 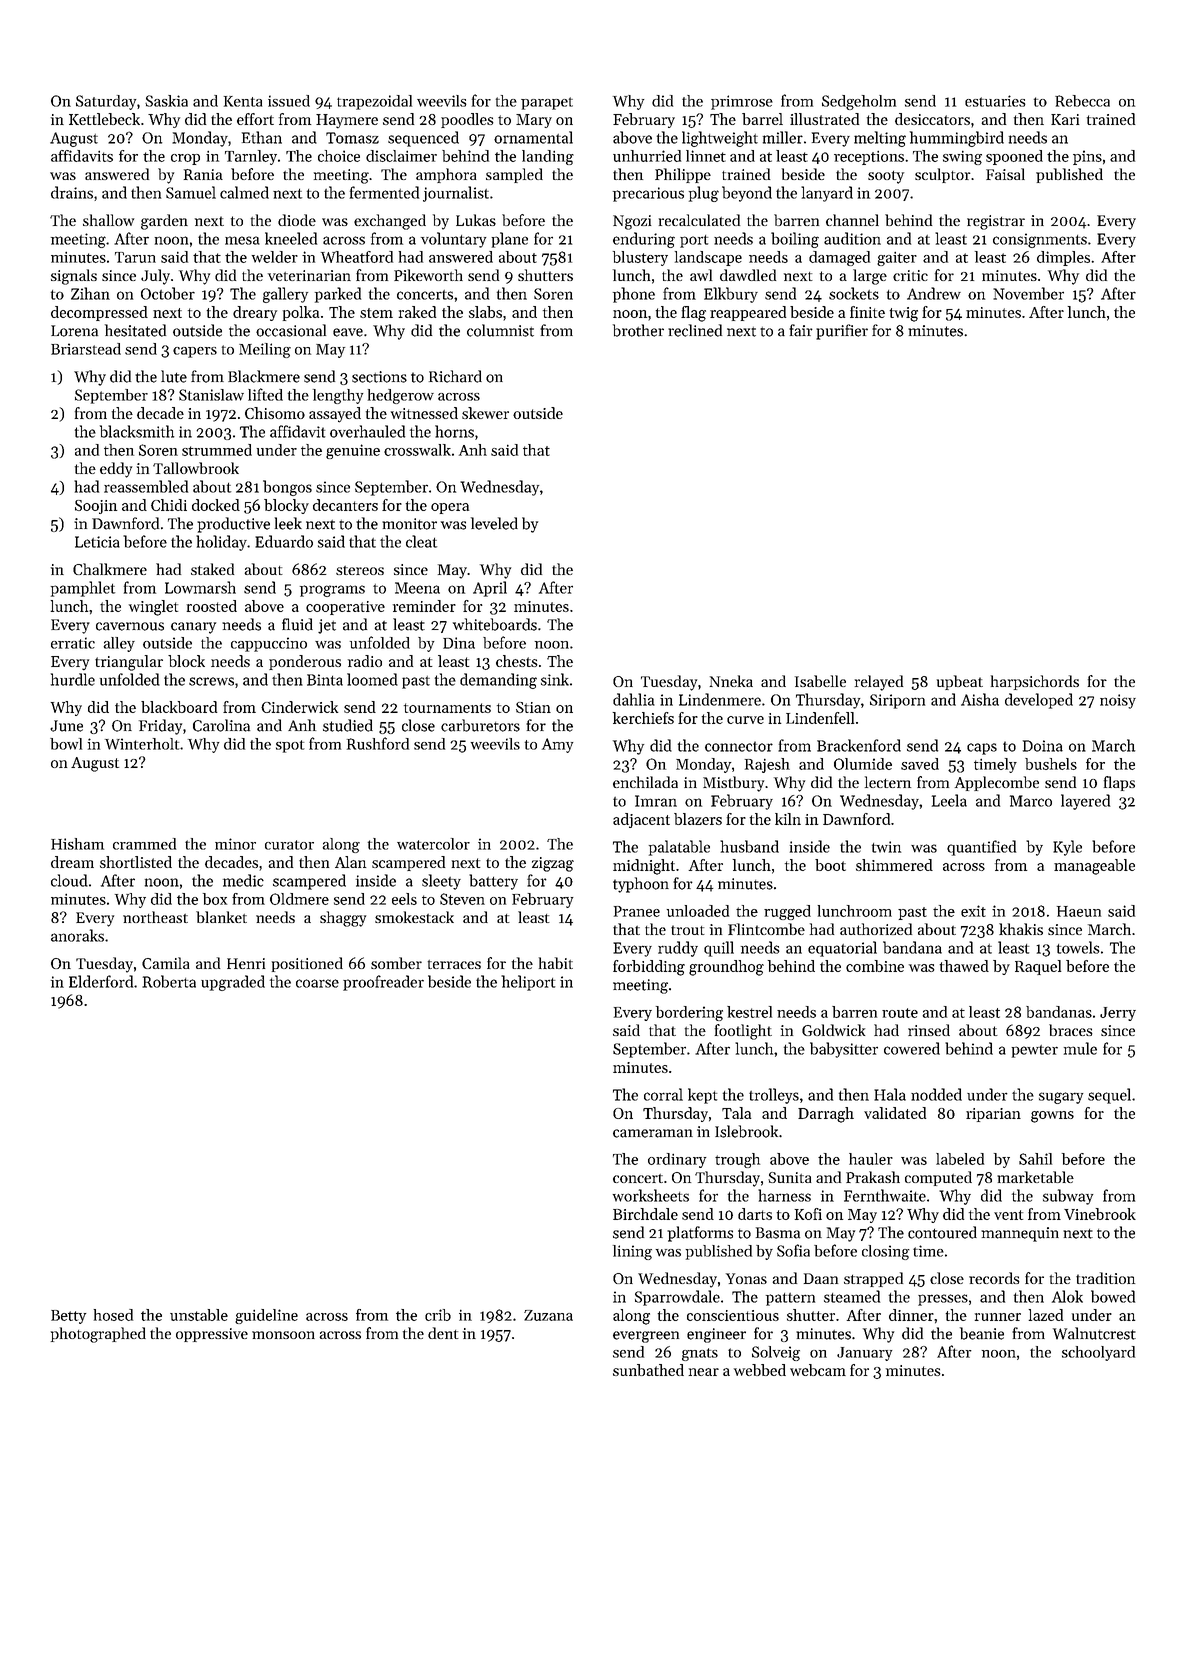 I want to click on kneeled, so click(x=291, y=238).
